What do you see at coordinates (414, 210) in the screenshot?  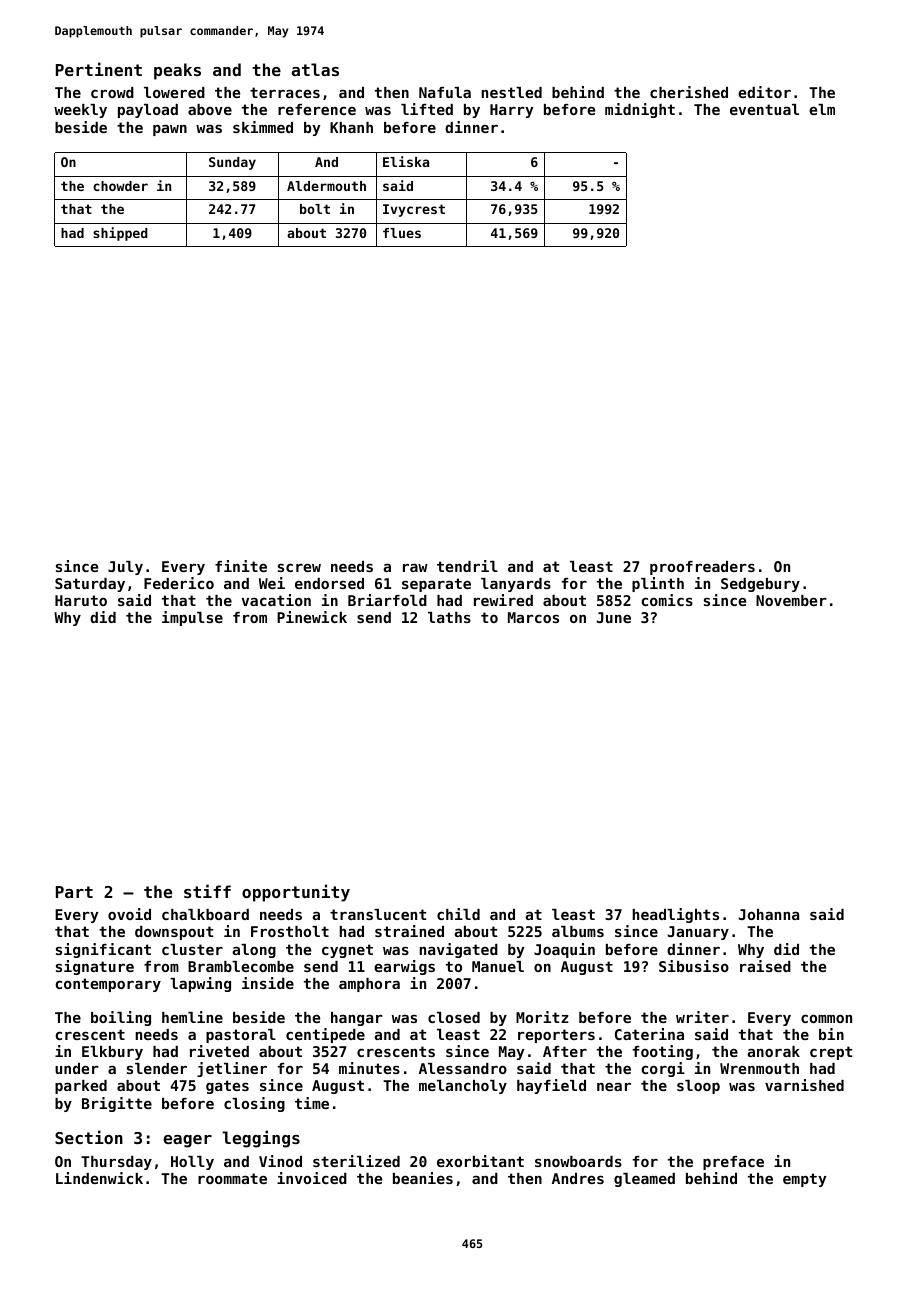 I see `Ivycrest` at bounding box center [414, 210].
